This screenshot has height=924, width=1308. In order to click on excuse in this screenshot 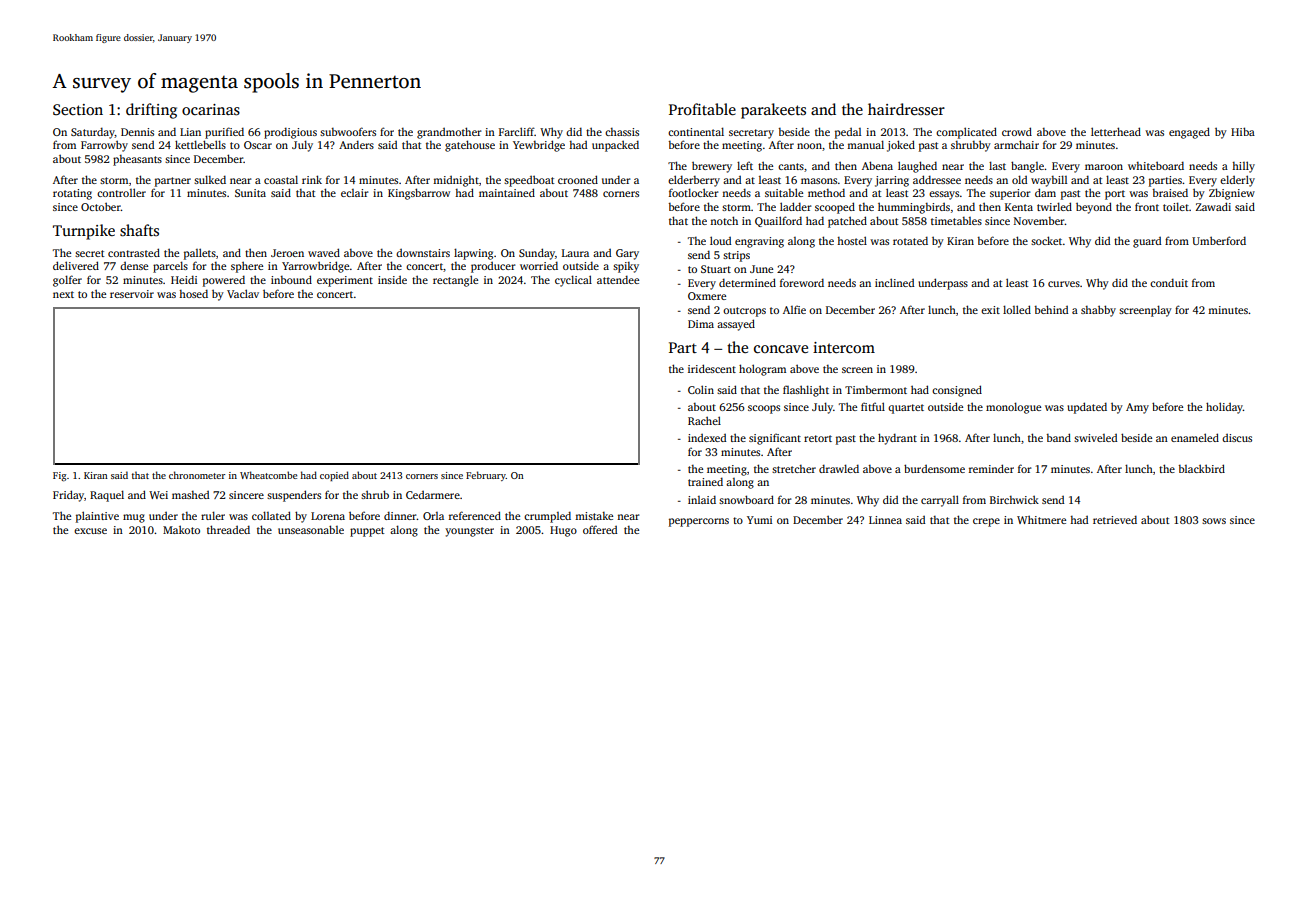, I will do `click(90, 531)`.
